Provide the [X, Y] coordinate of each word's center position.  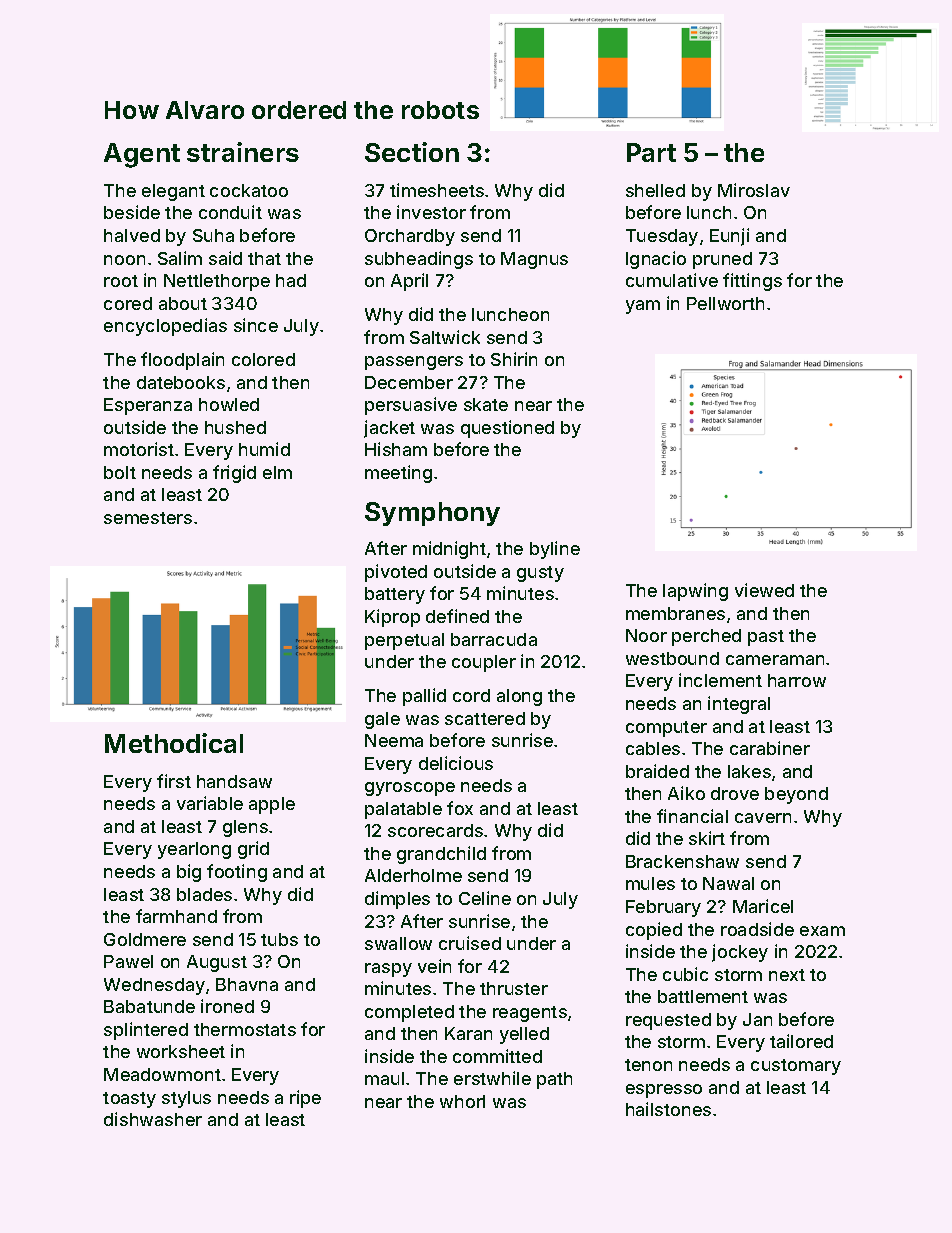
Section [412, 152]
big [189, 873]
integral [739, 705]
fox [460, 808]
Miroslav [754, 190]
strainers [243, 152]
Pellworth [725, 303]
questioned [507, 429]
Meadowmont [162, 1074]
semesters [148, 518]
